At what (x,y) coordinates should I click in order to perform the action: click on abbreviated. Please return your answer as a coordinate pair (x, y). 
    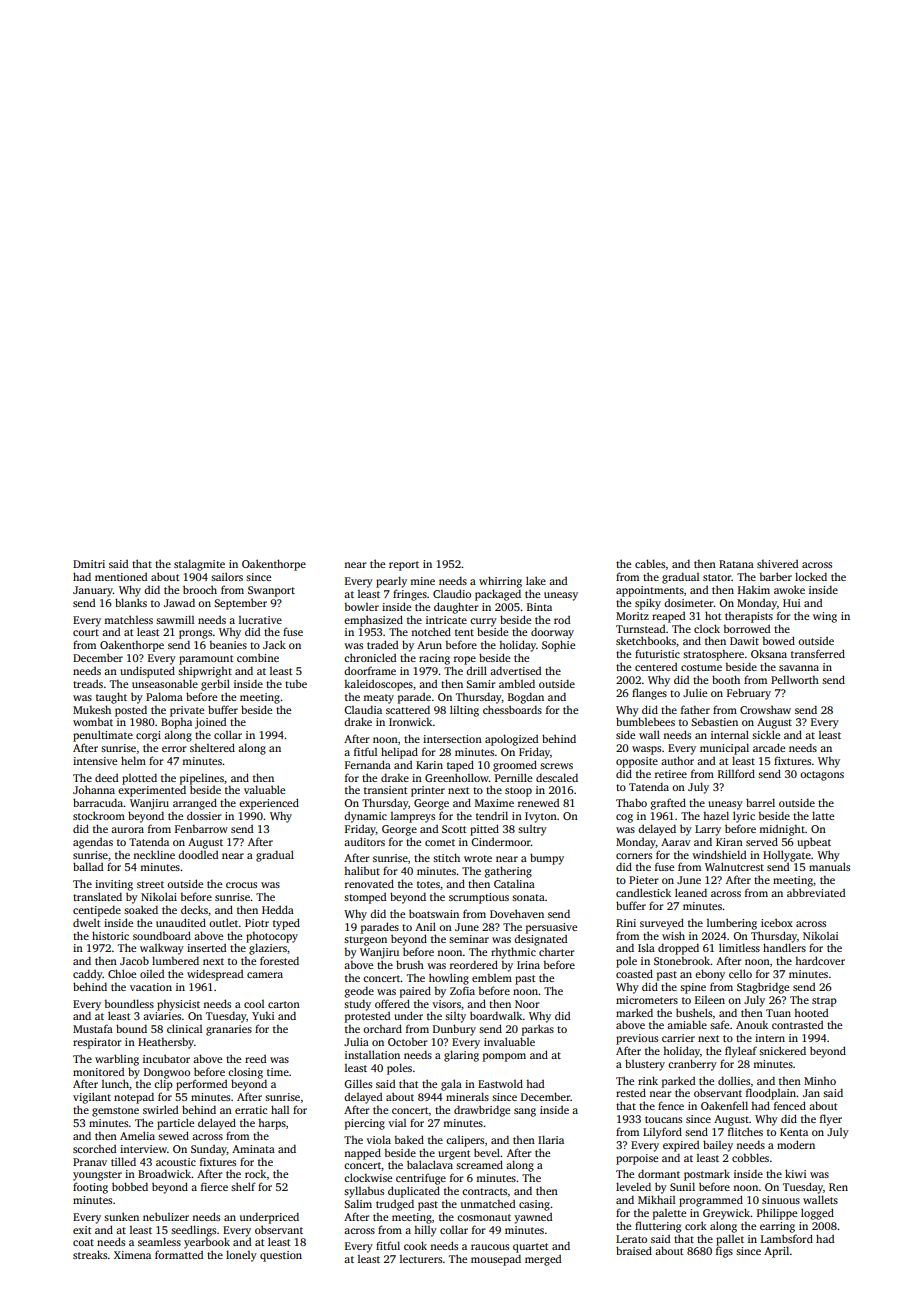
    Looking at the image, I should click on (816, 892).
